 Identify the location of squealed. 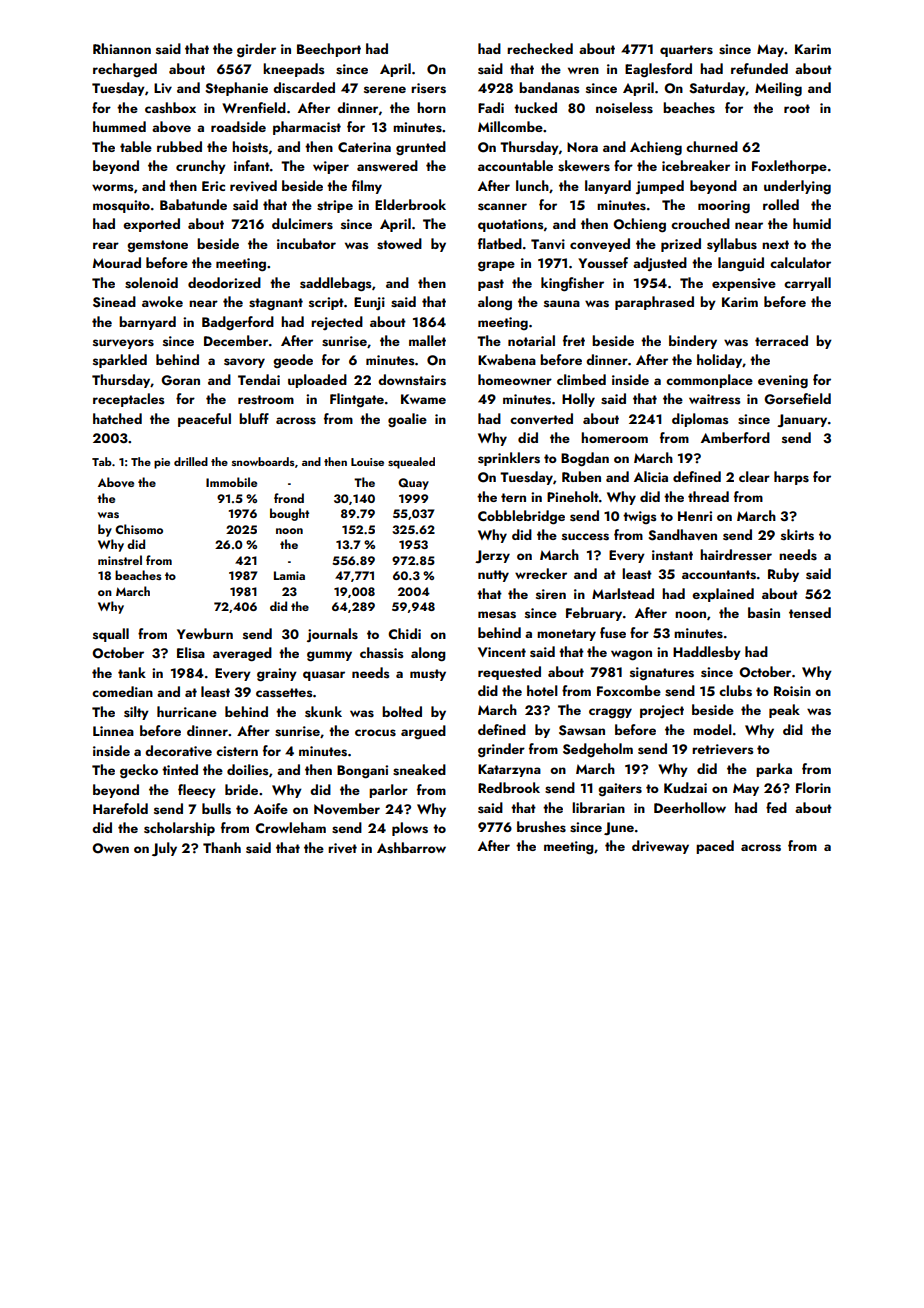
(411, 463).
